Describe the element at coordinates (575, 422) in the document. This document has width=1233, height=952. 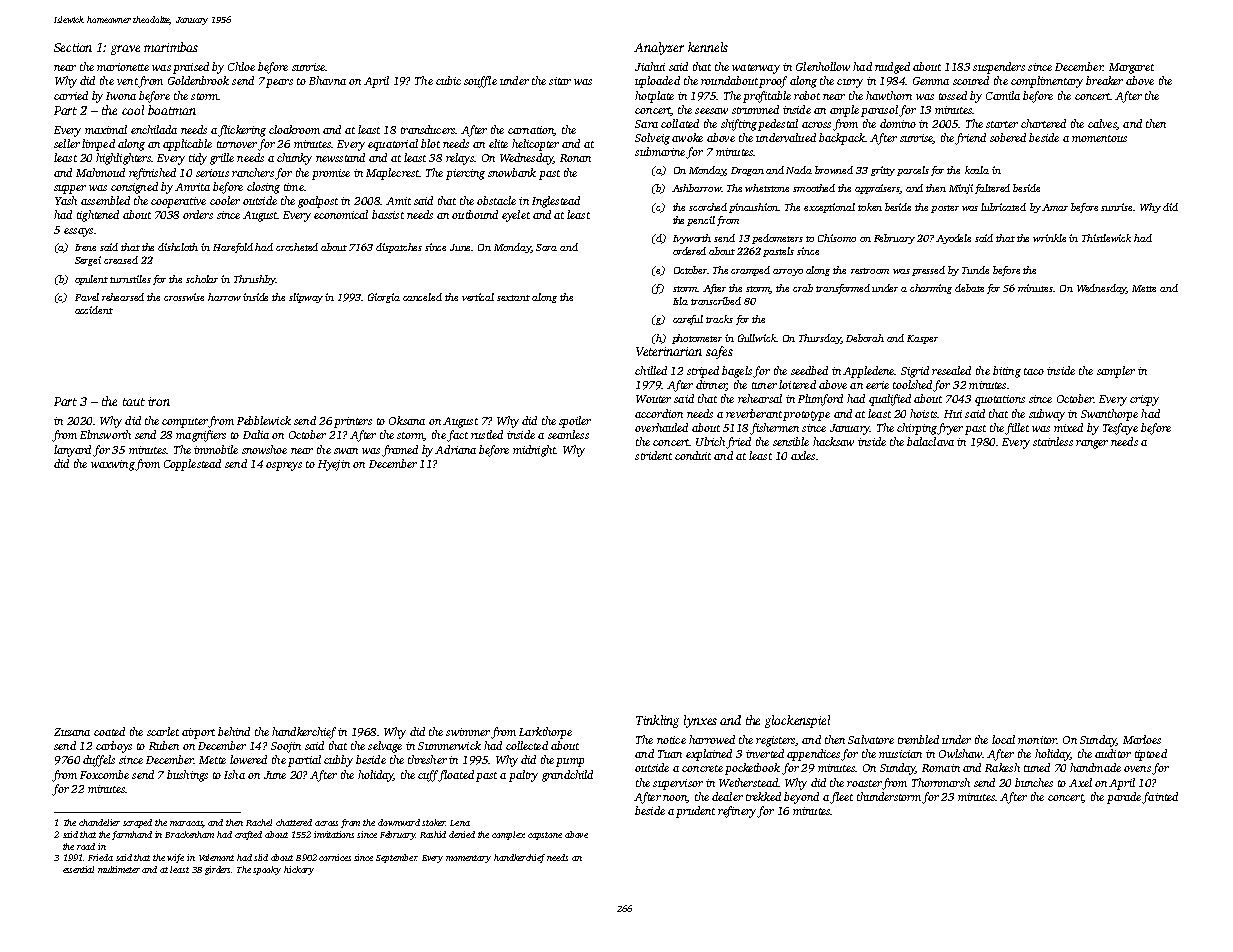
I see `spoiler` at that location.
